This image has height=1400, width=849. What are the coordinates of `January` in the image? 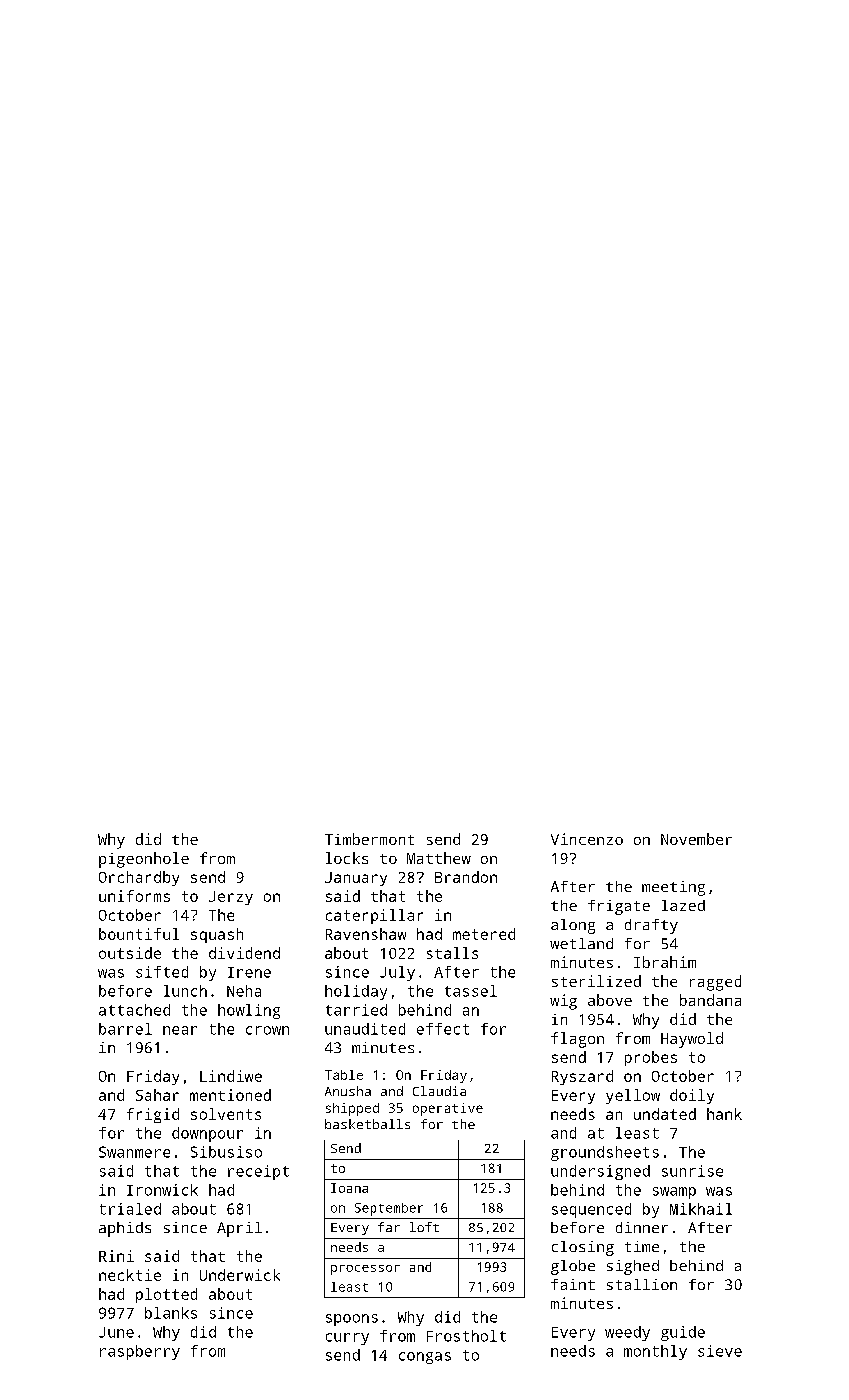 It's located at (356, 879).
